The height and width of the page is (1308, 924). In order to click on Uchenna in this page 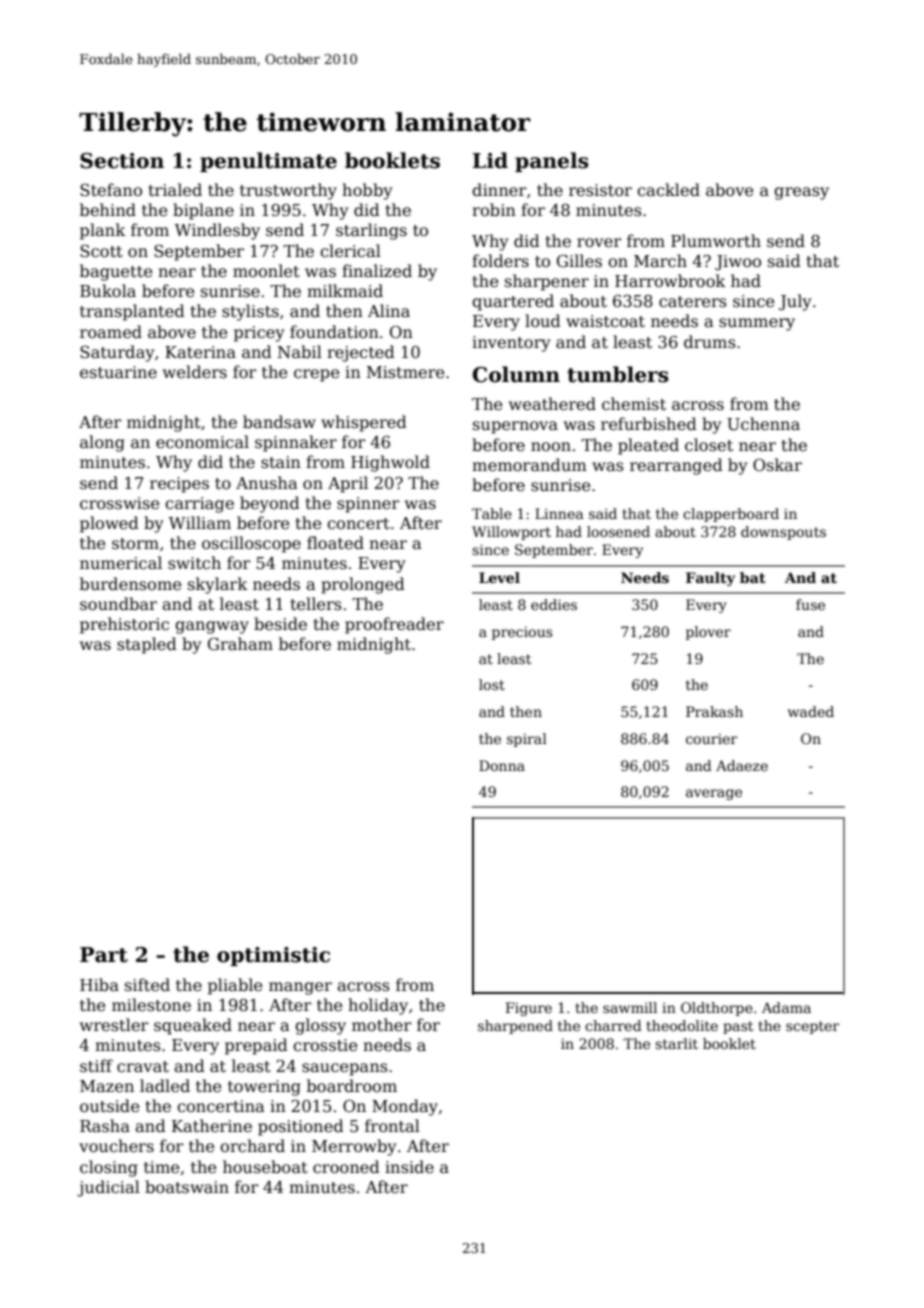, I will do `click(763, 424)`.
